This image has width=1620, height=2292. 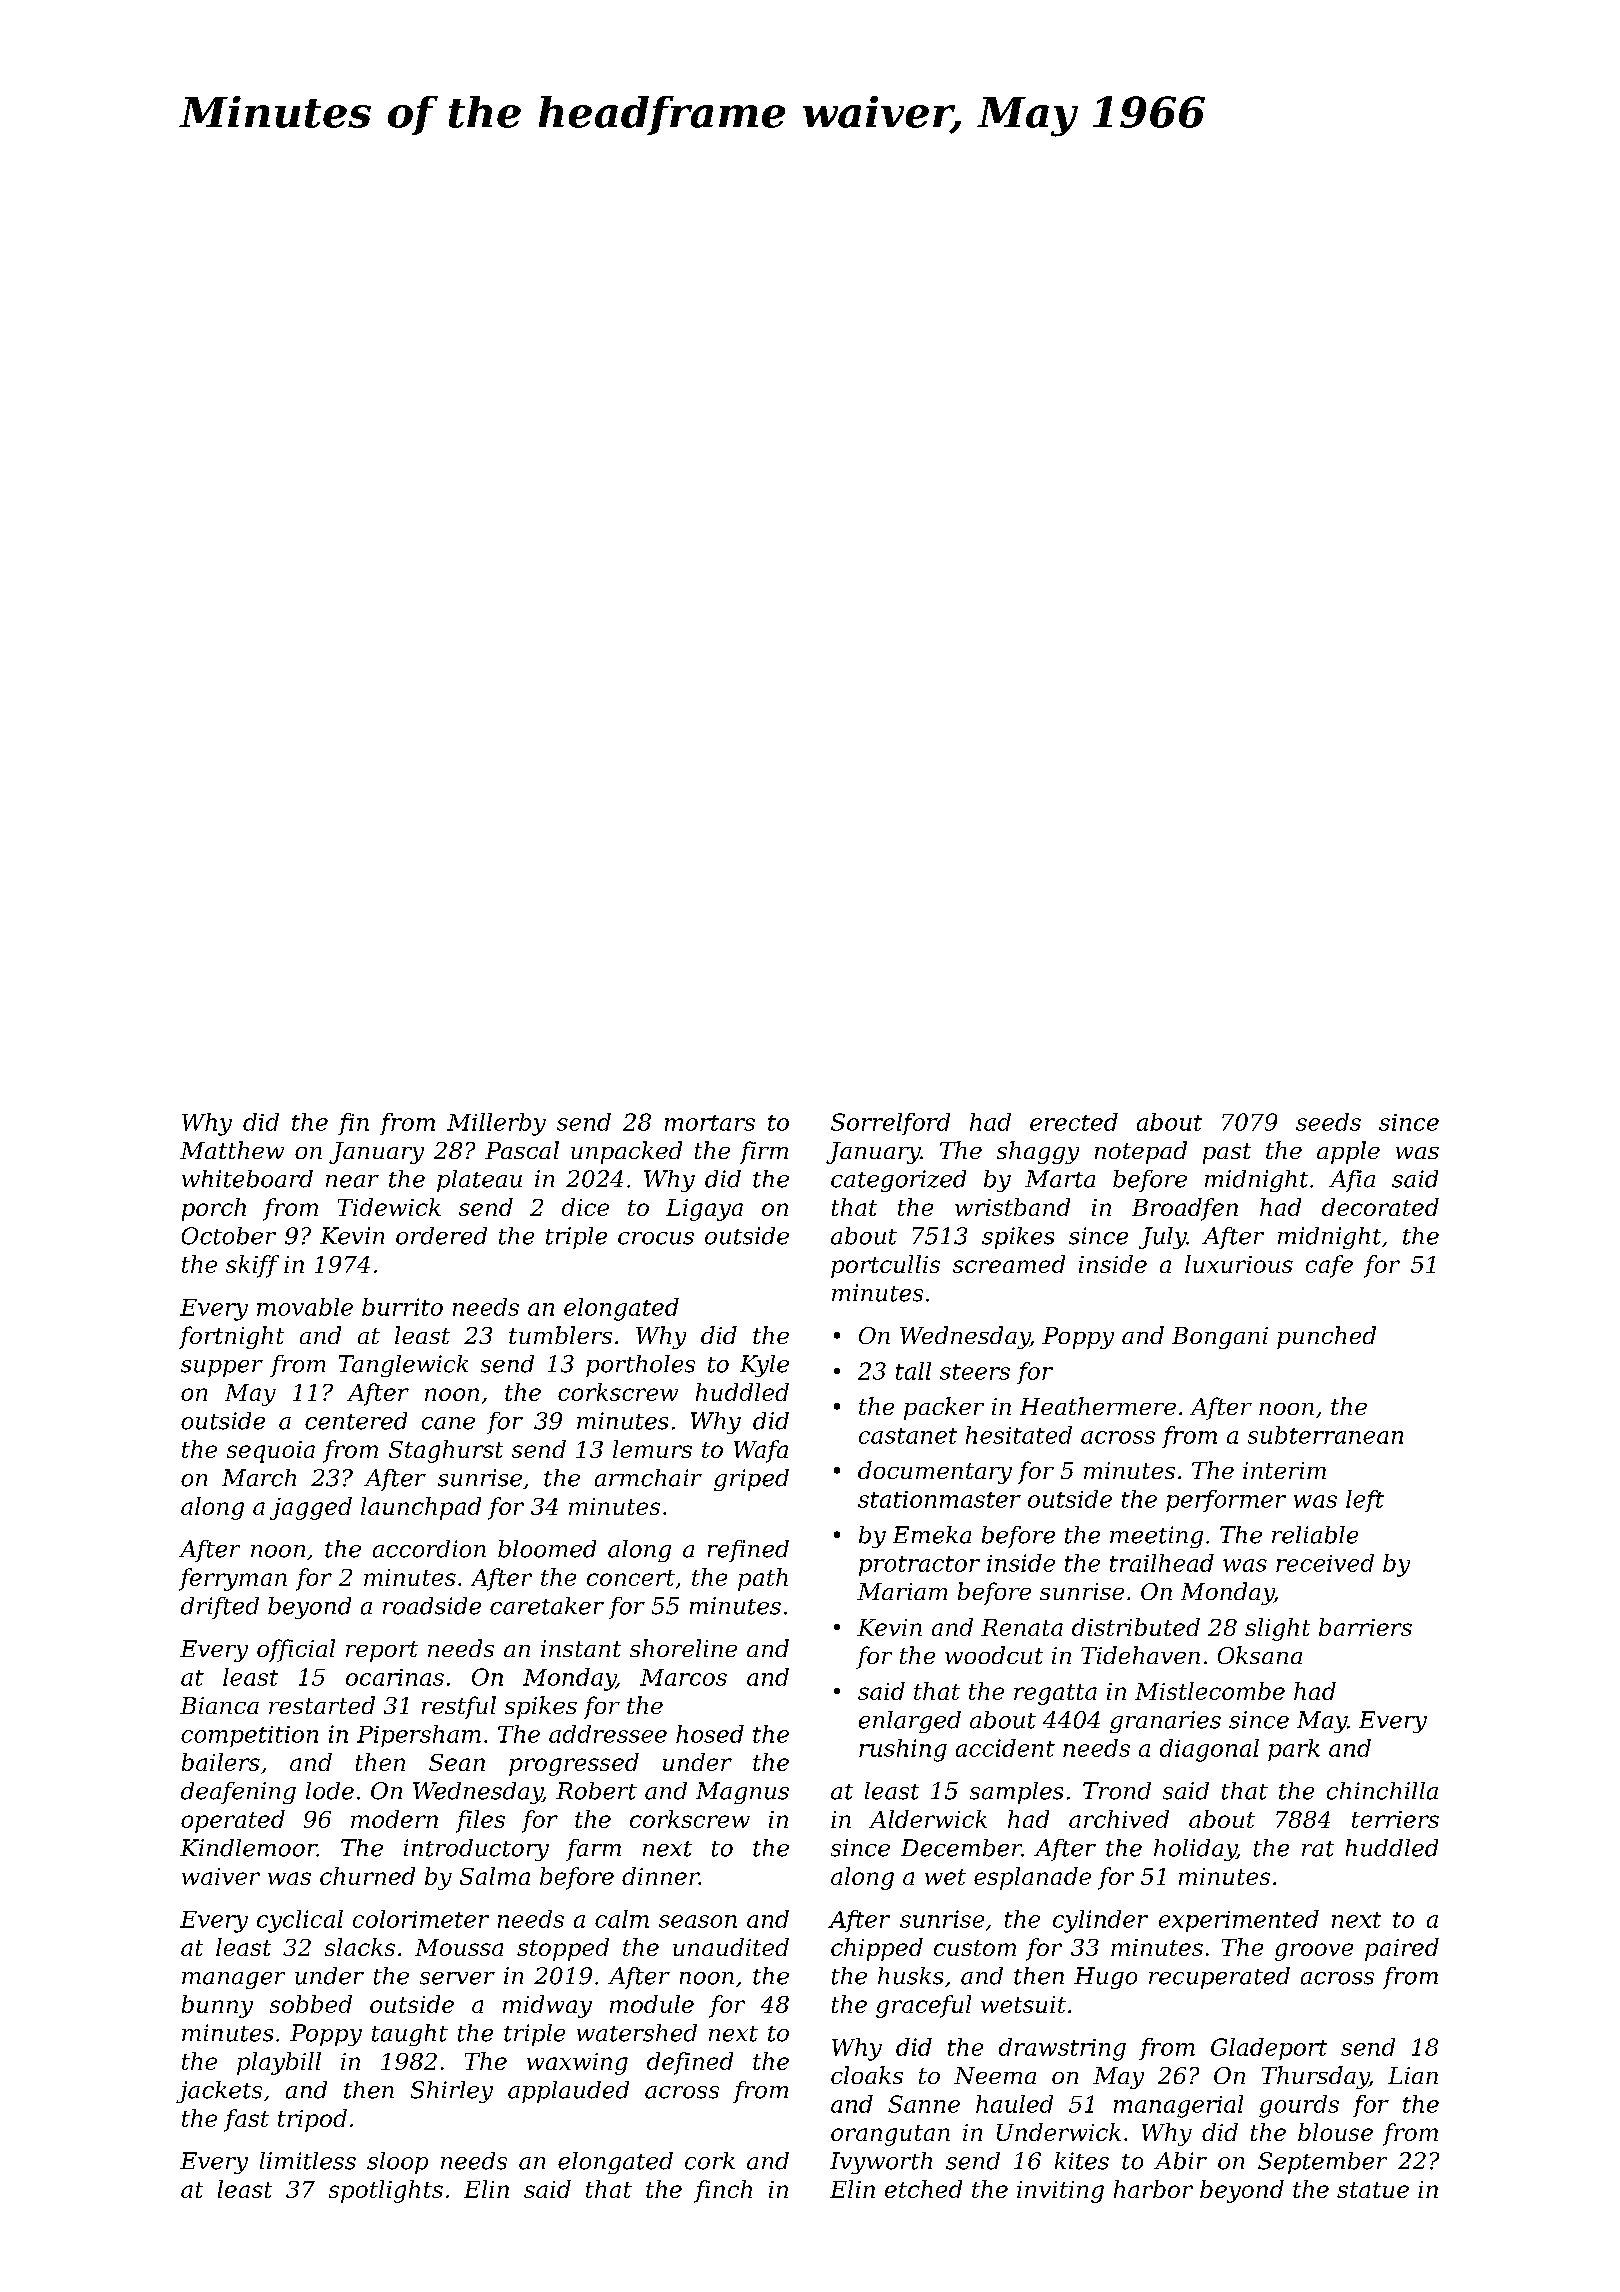 I want to click on limitless, so click(x=308, y=2161).
